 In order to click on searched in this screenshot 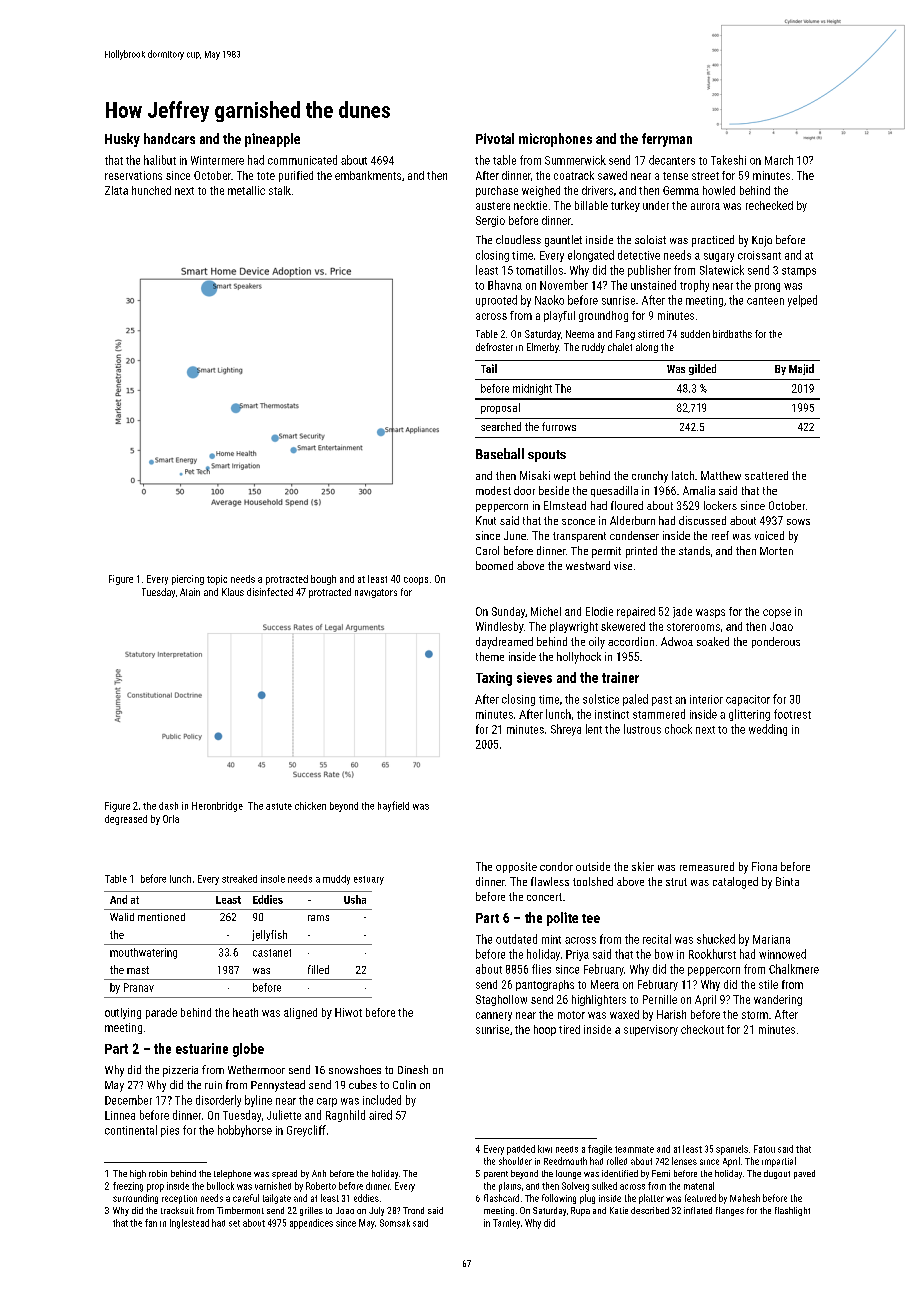, I will do `click(501, 426)`.
